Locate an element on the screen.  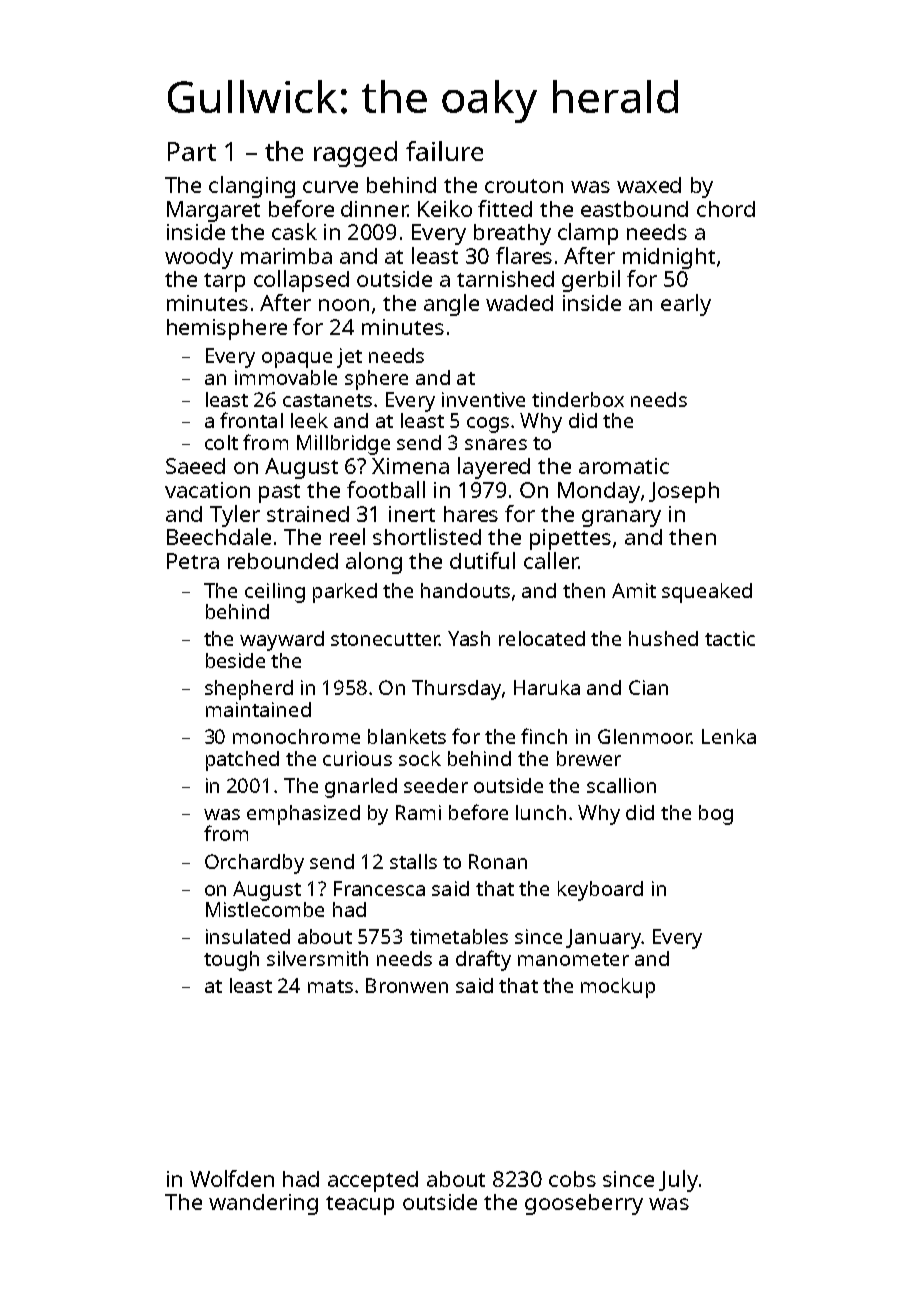
midnight is located at coordinates (669, 258).
